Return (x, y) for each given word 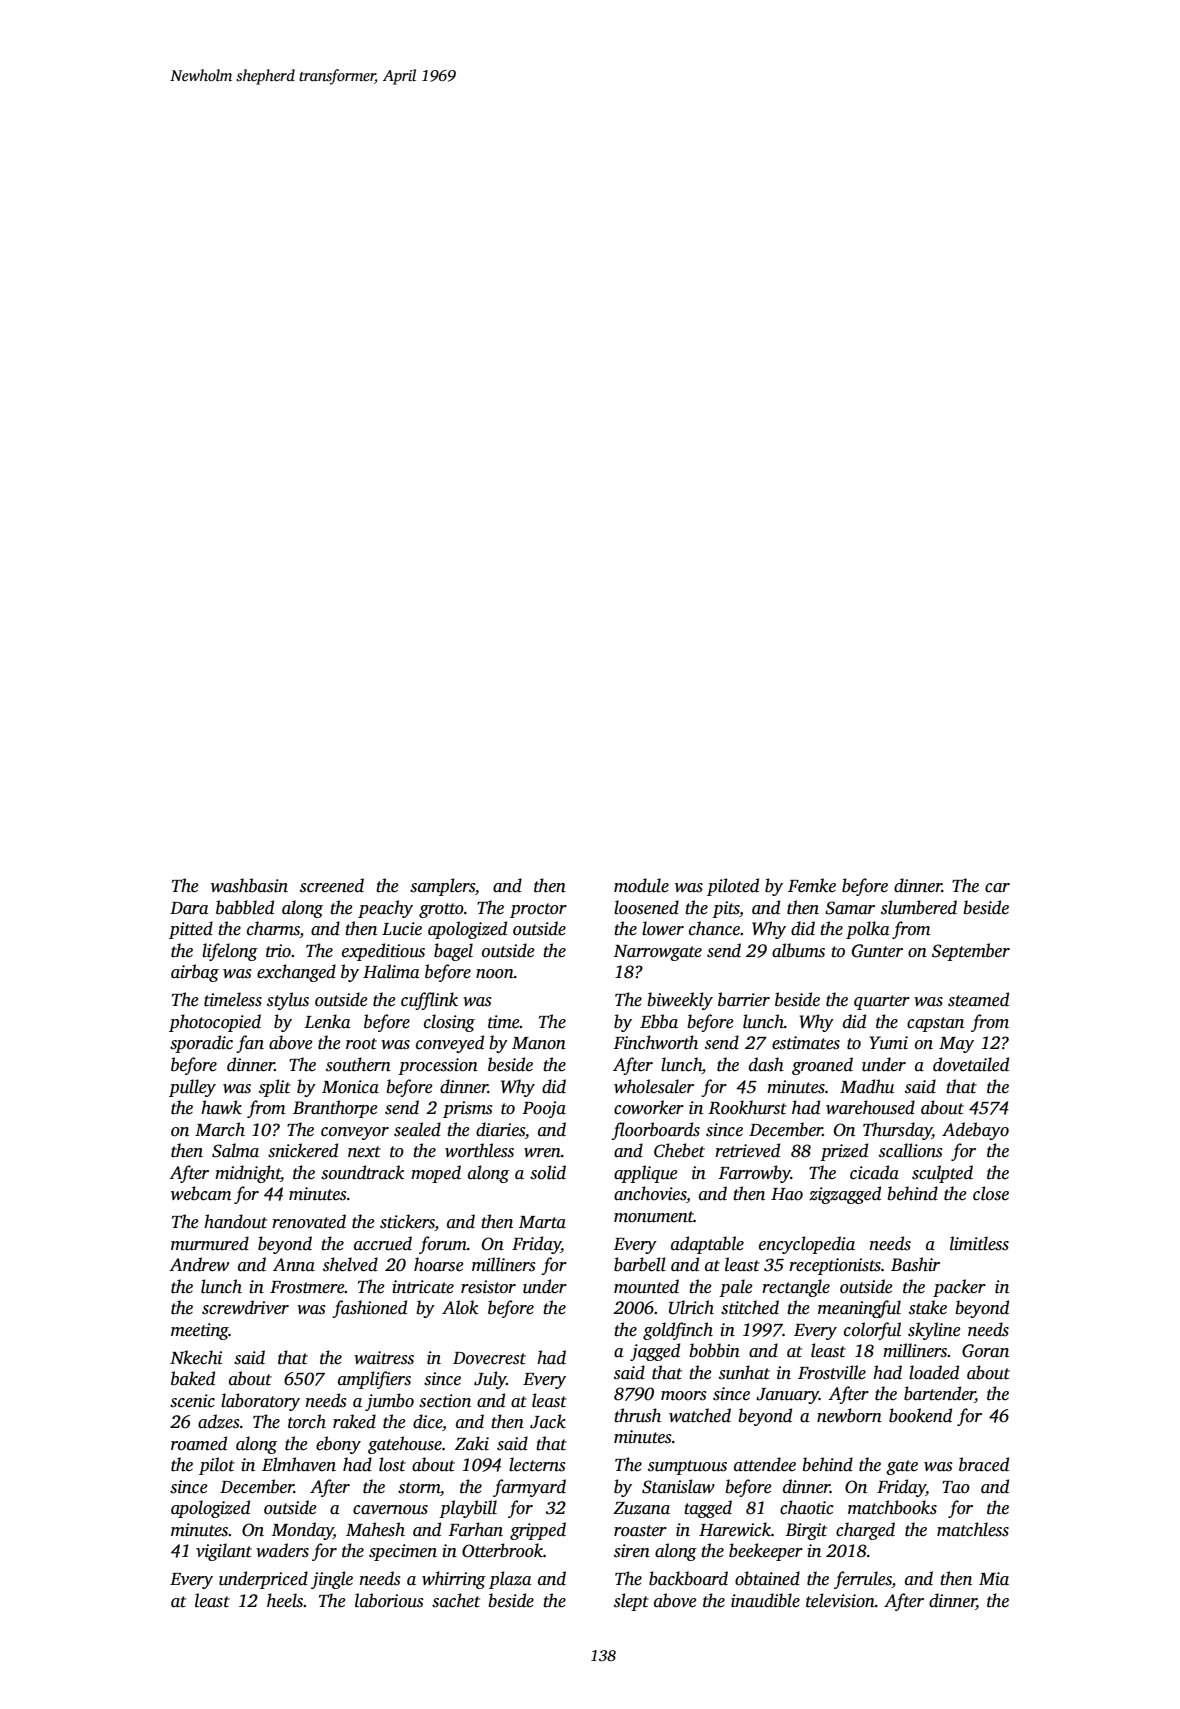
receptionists (835, 1266)
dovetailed (971, 1064)
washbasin (249, 885)
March (220, 1129)
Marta (542, 1222)
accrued (383, 1243)
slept (631, 1602)
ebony (338, 1445)
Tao (956, 1487)
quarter (882, 1002)
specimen (403, 1552)
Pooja (544, 1109)
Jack (548, 1421)
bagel (453, 952)
